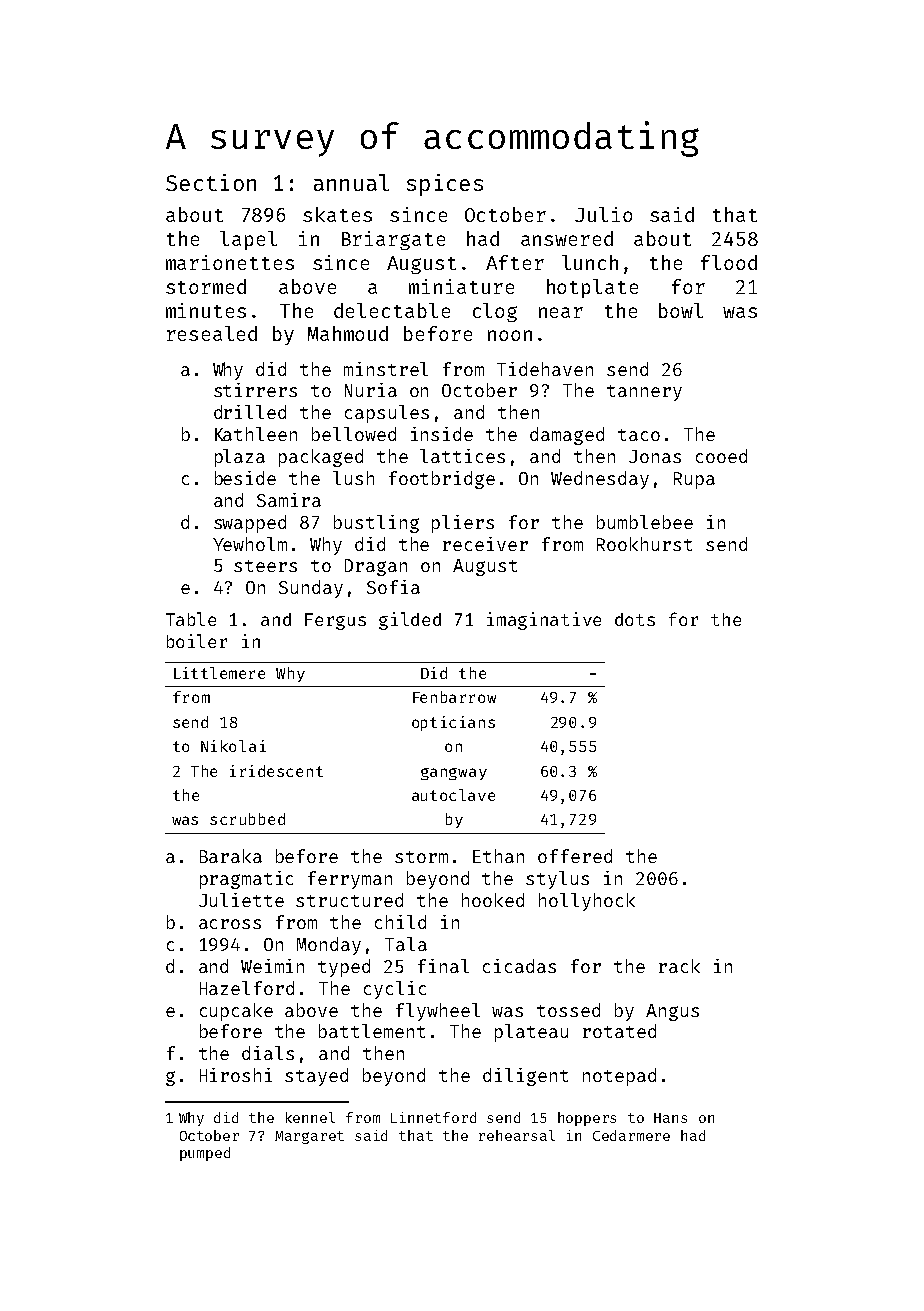 The image size is (924, 1311). Describe the element at coordinates (517, 1135) in the screenshot. I see `rehearsal` at that location.
